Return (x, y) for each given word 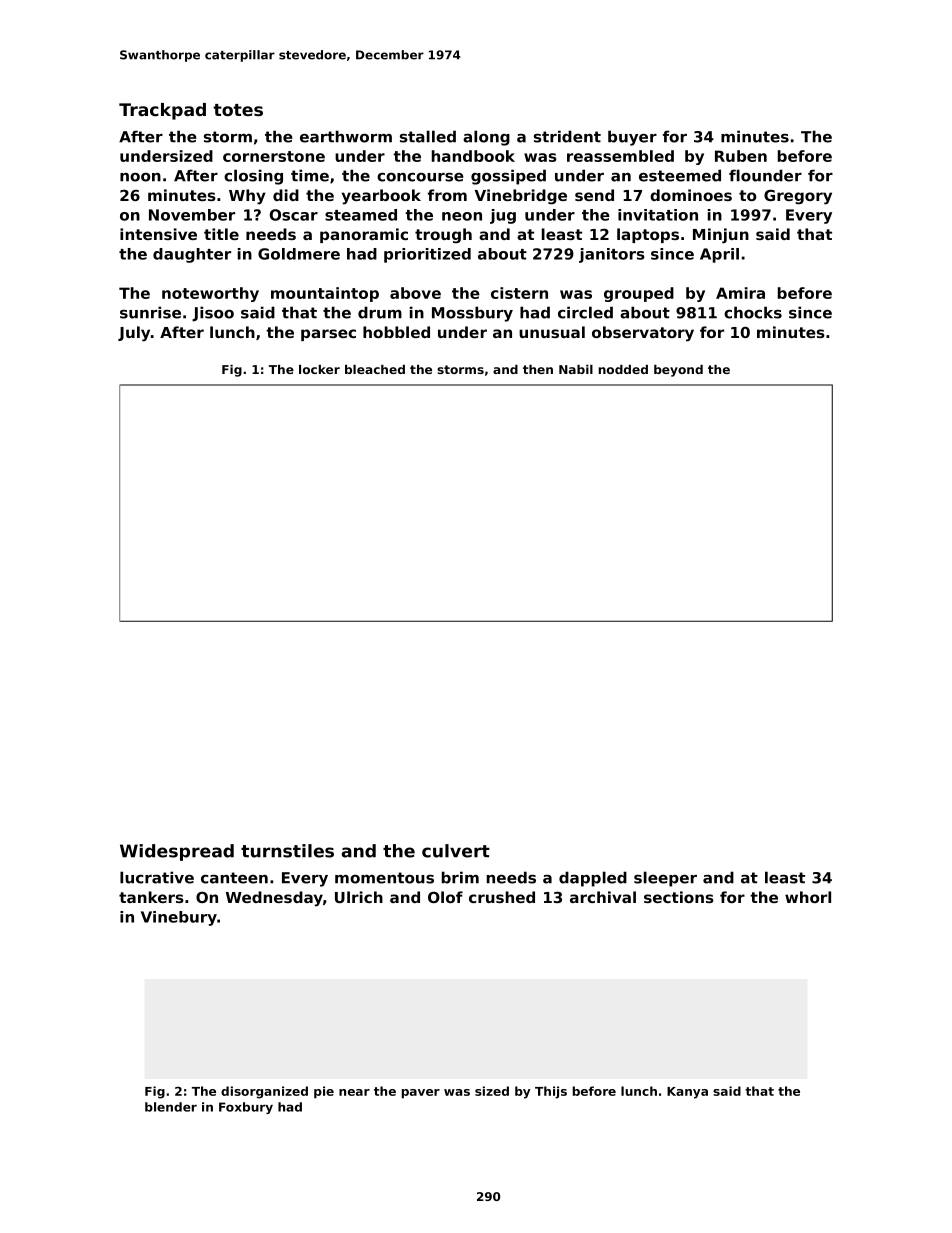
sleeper (665, 879)
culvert (456, 851)
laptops (648, 235)
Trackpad (162, 111)
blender (171, 1107)
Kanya (687, 1093)
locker (319, 369)
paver (421, 1094)
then (538, 369)
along (486, 138)
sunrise (150, 312)
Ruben (741, 156)
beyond (678, 371)
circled (585, 312)
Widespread (177, 852)
